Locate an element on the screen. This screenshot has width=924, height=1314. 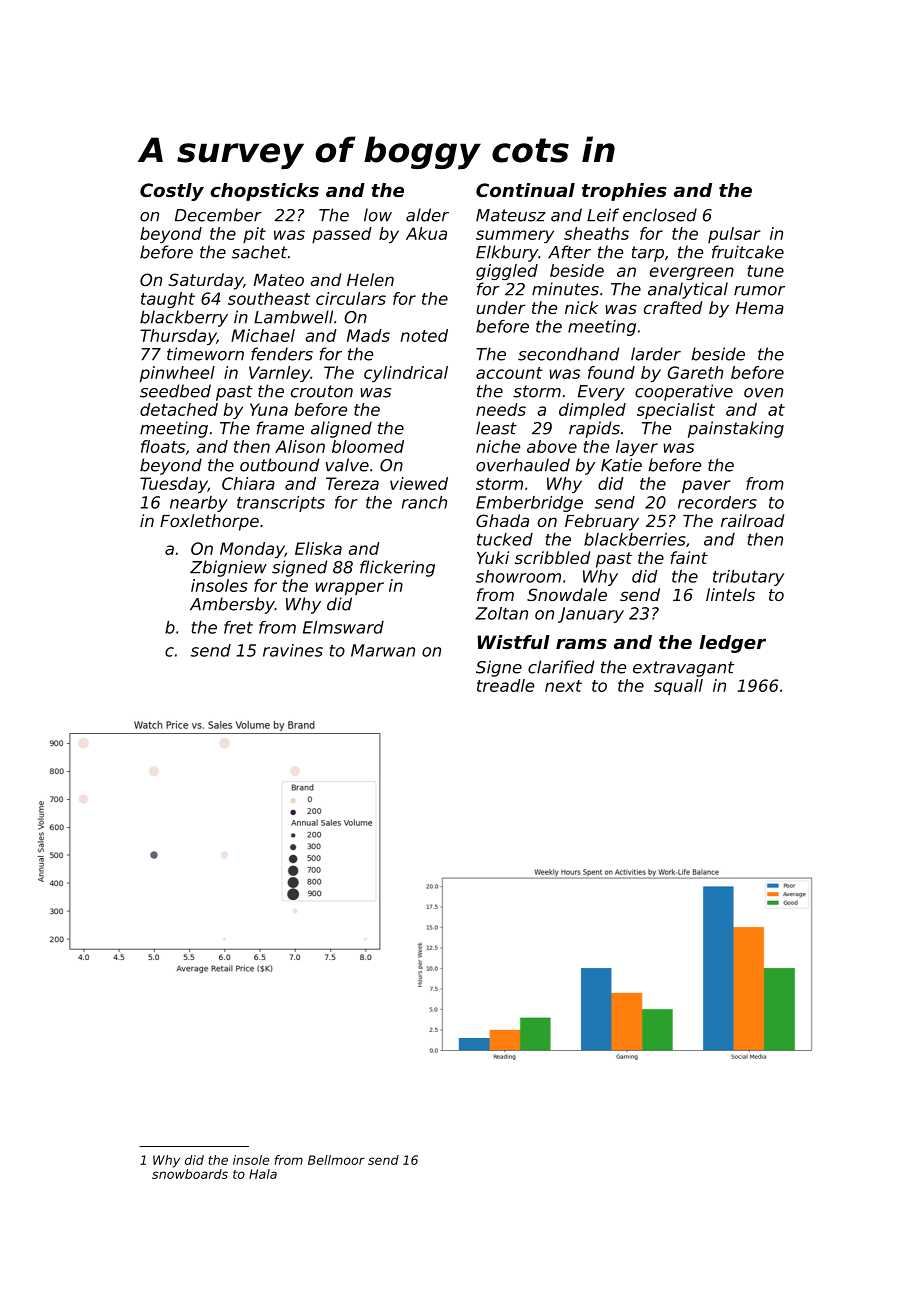
squall is located at coordinates (678, 687).
